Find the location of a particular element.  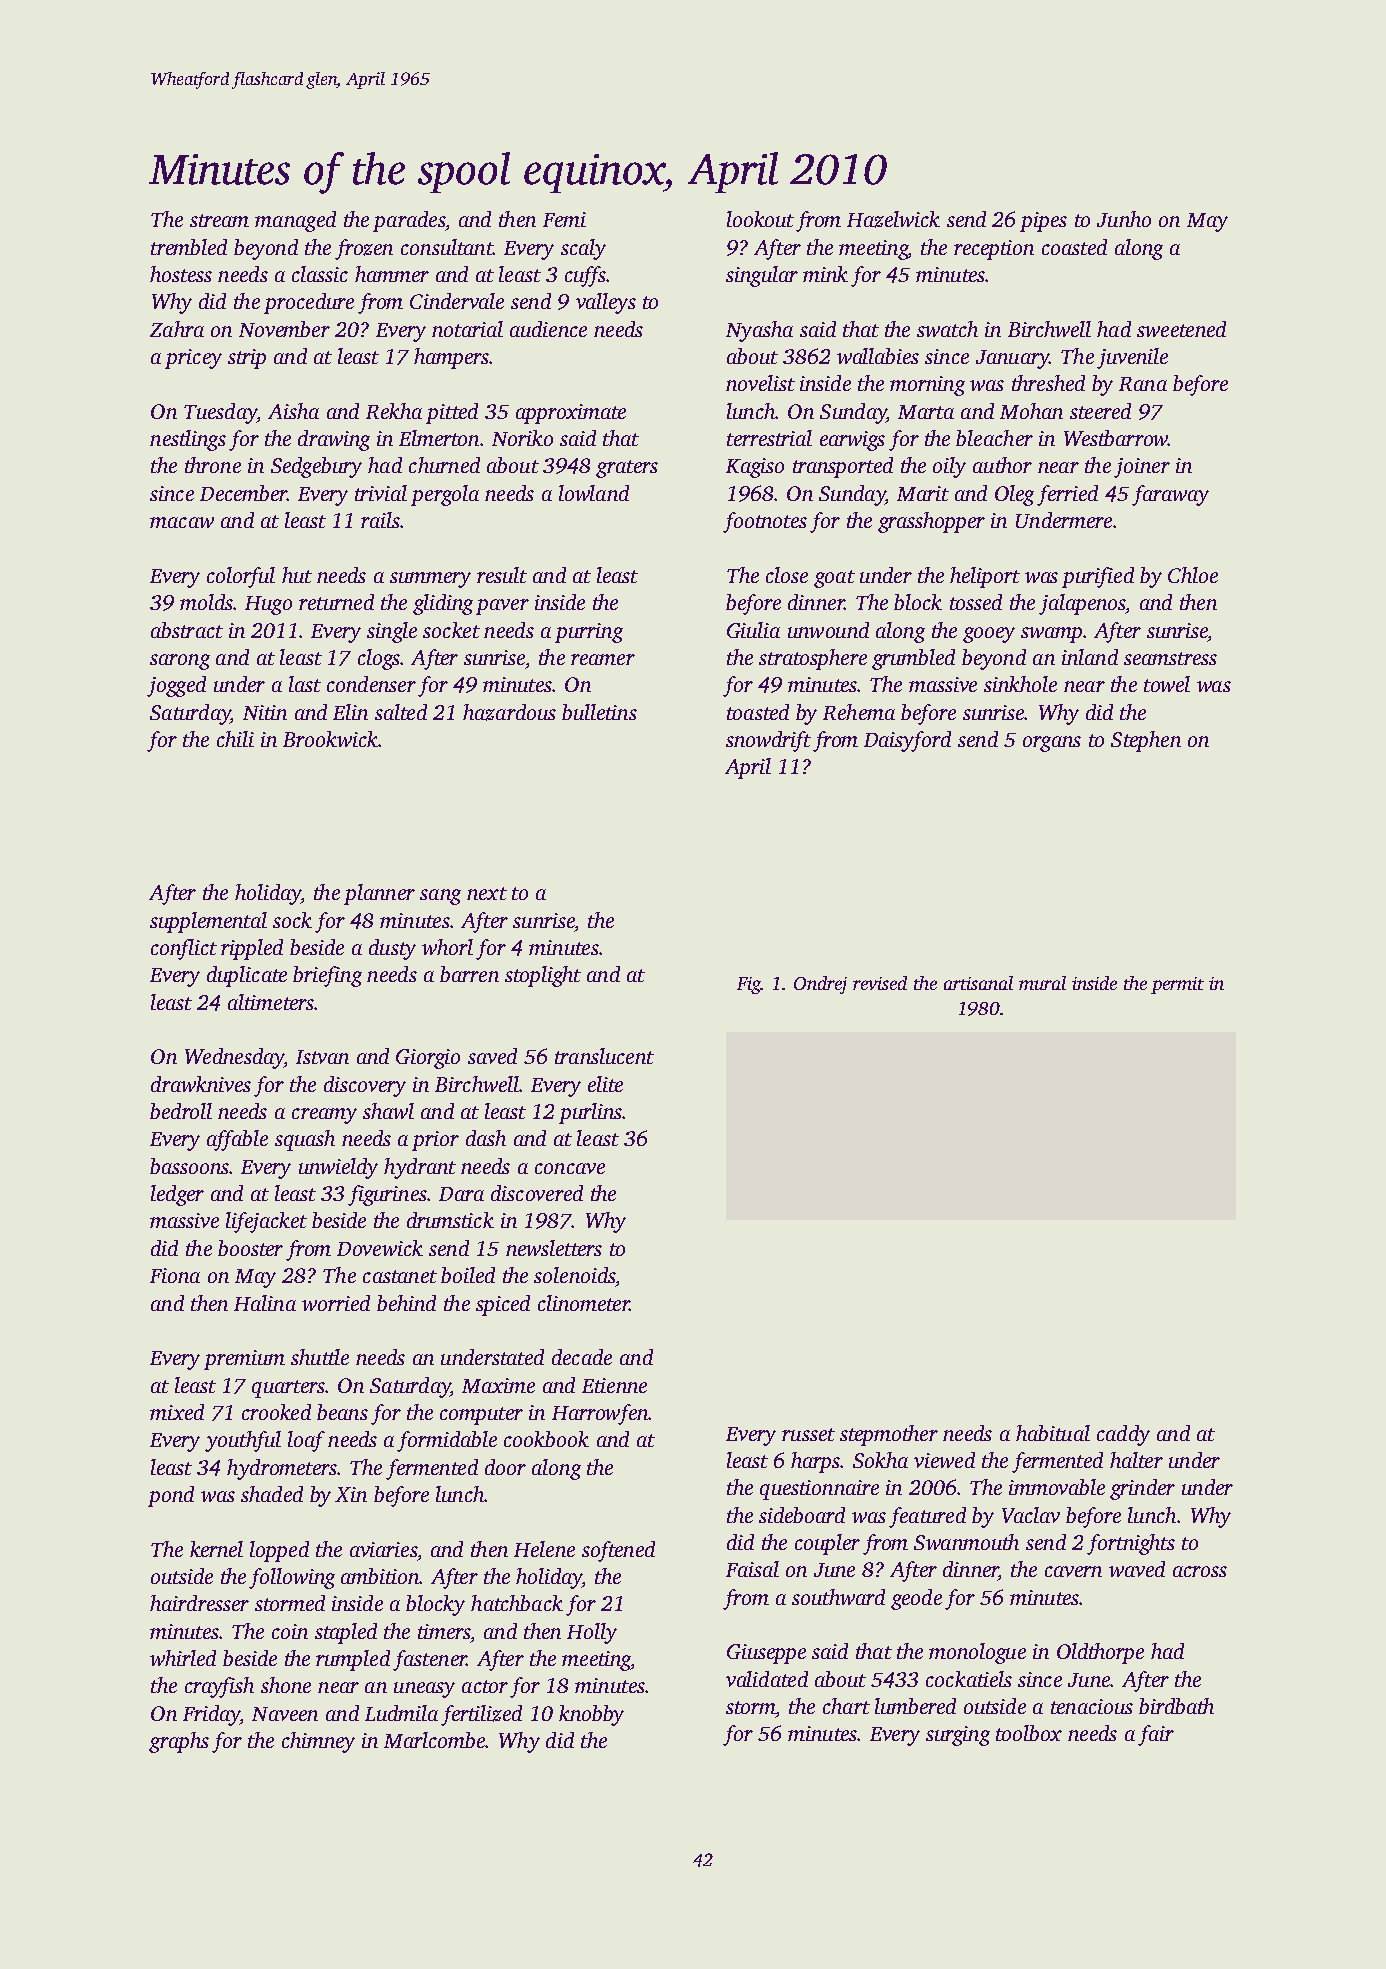

Rana is located at coordinates (1143, 384).
